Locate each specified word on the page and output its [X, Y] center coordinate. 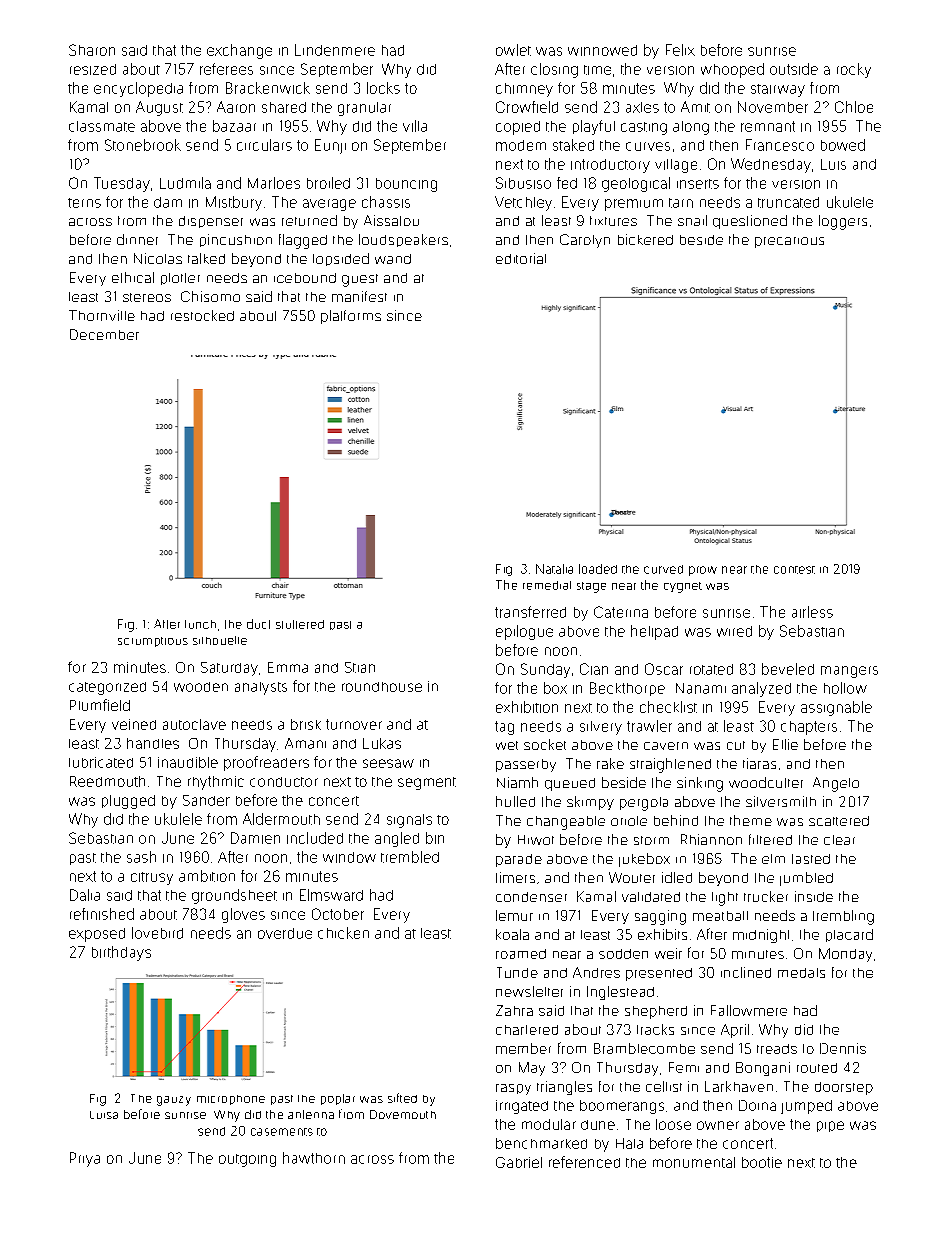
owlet [513, 50]
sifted [402, 1098]
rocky [854, 70]
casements [282, 1132]
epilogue [524, 632]
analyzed [761, 689]
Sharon [92, 50]
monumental [694, 1162]
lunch [200, 624]
